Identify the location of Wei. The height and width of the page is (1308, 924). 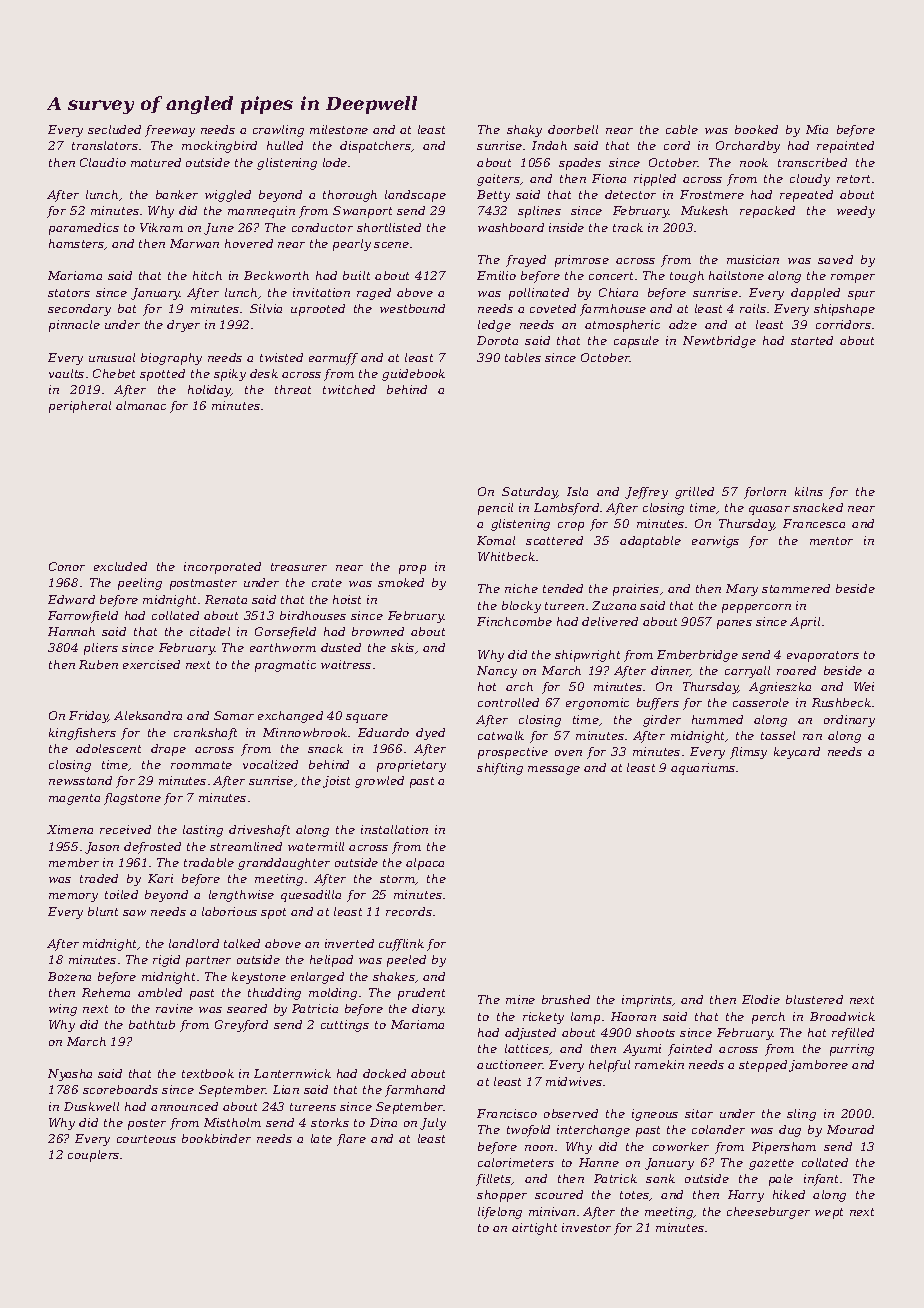
(864, 686).
